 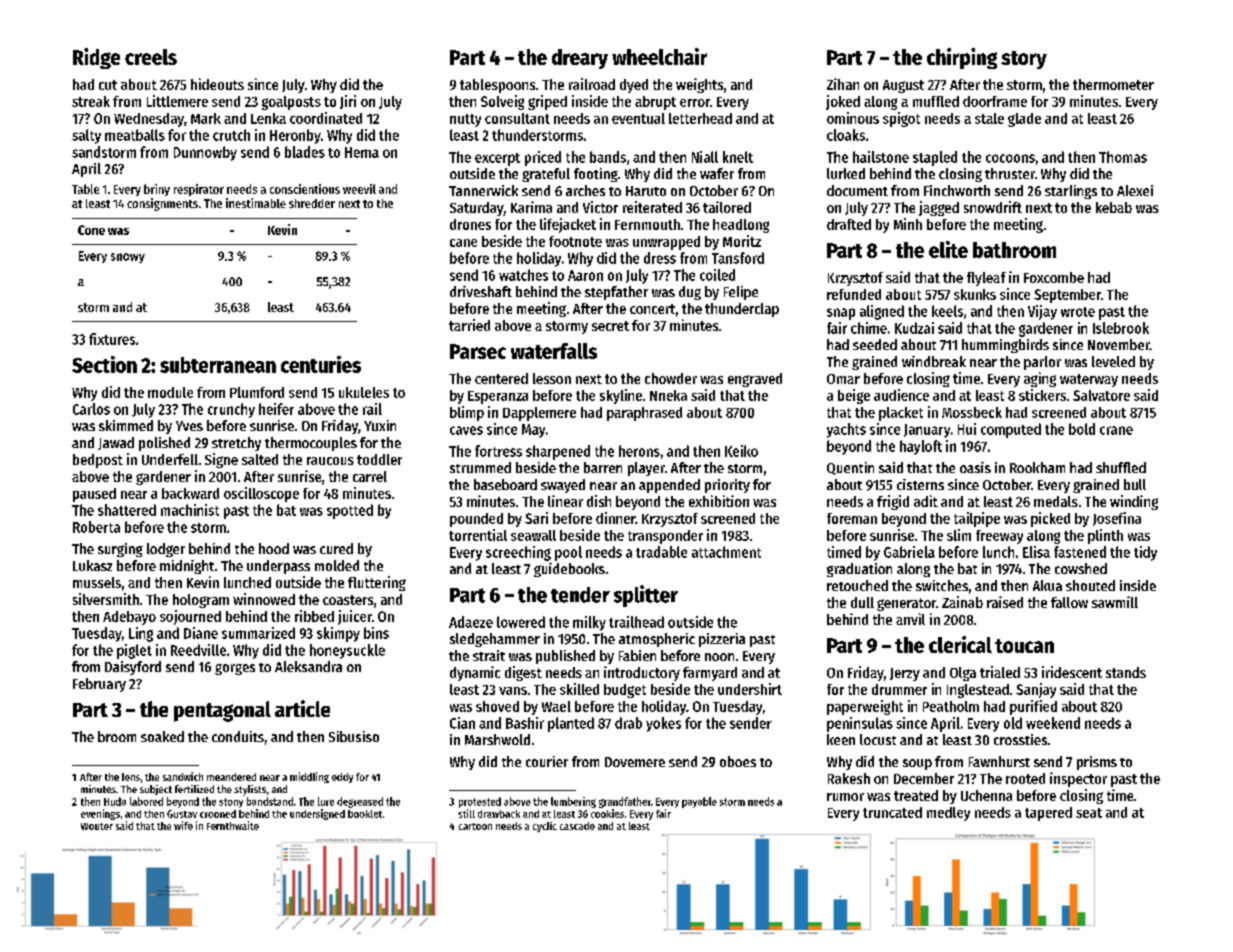 What do you see at coordinates (205, 153) in the screenshot?
I see `Dunnowby` at bounding box center [205, 153].
